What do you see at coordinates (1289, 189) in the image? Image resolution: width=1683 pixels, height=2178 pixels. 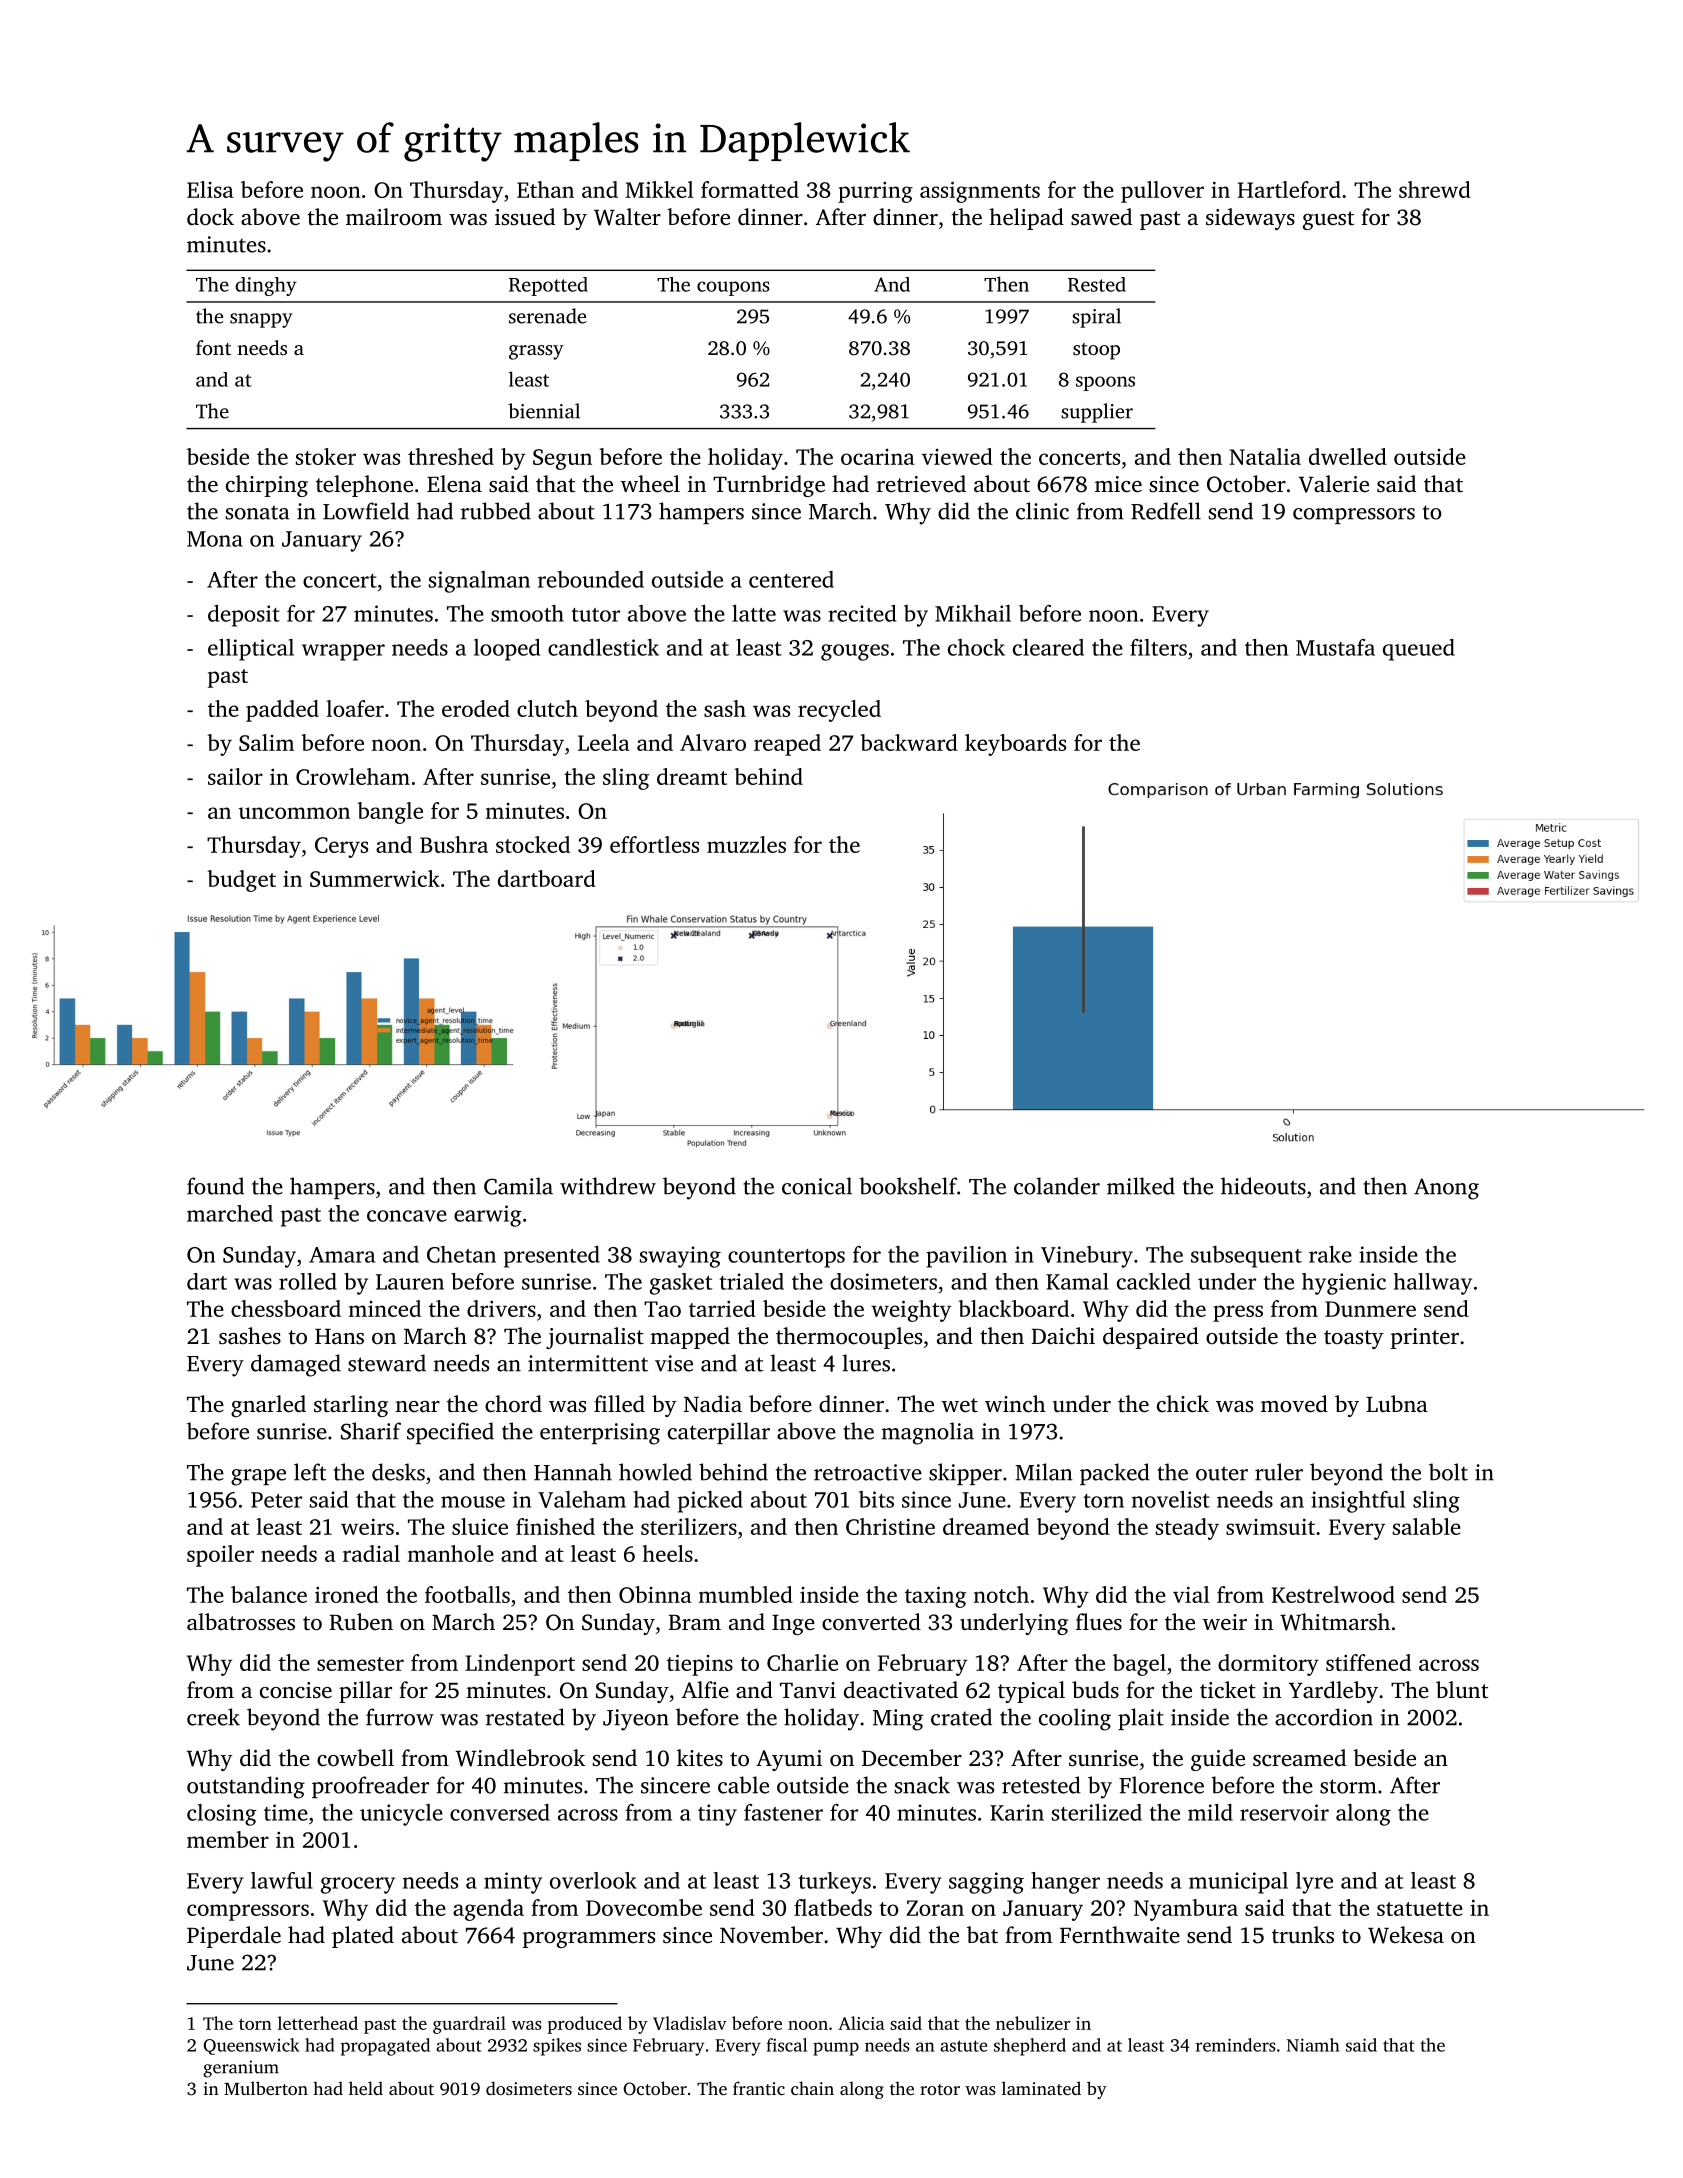 I see `Hartleford` at bounding box center [1289, 189].
